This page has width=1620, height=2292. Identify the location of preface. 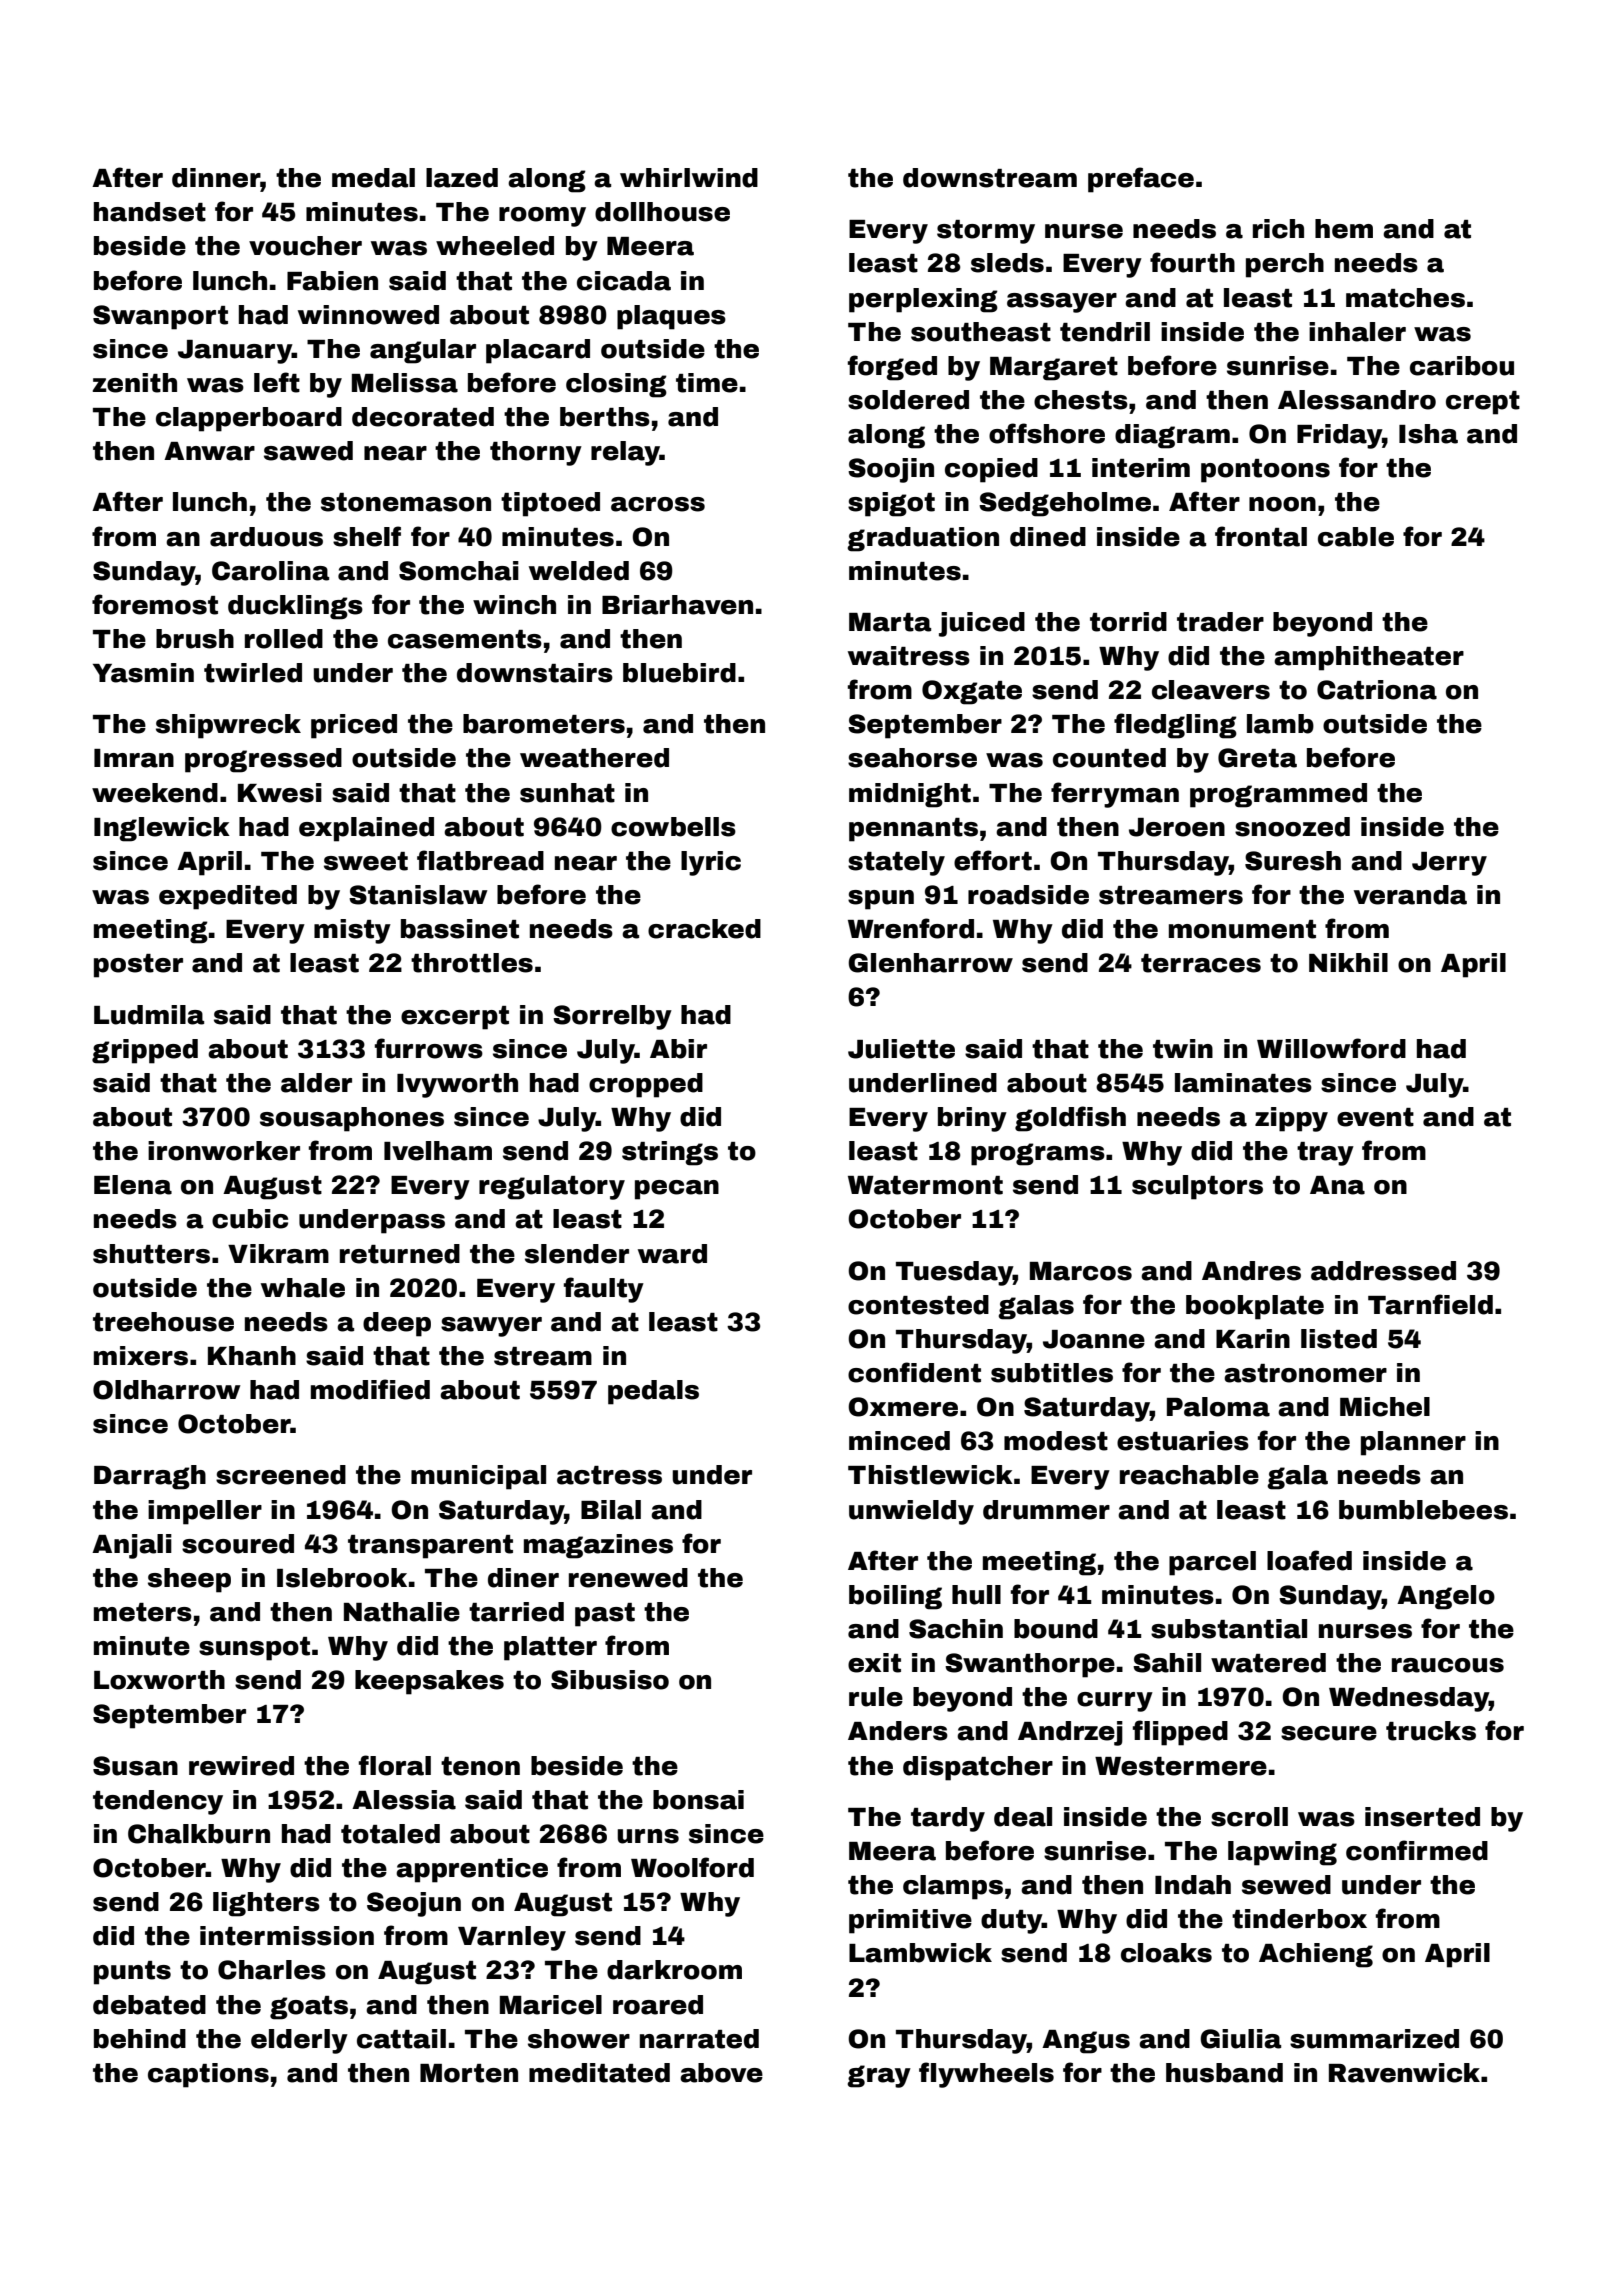
(1141, 180).
